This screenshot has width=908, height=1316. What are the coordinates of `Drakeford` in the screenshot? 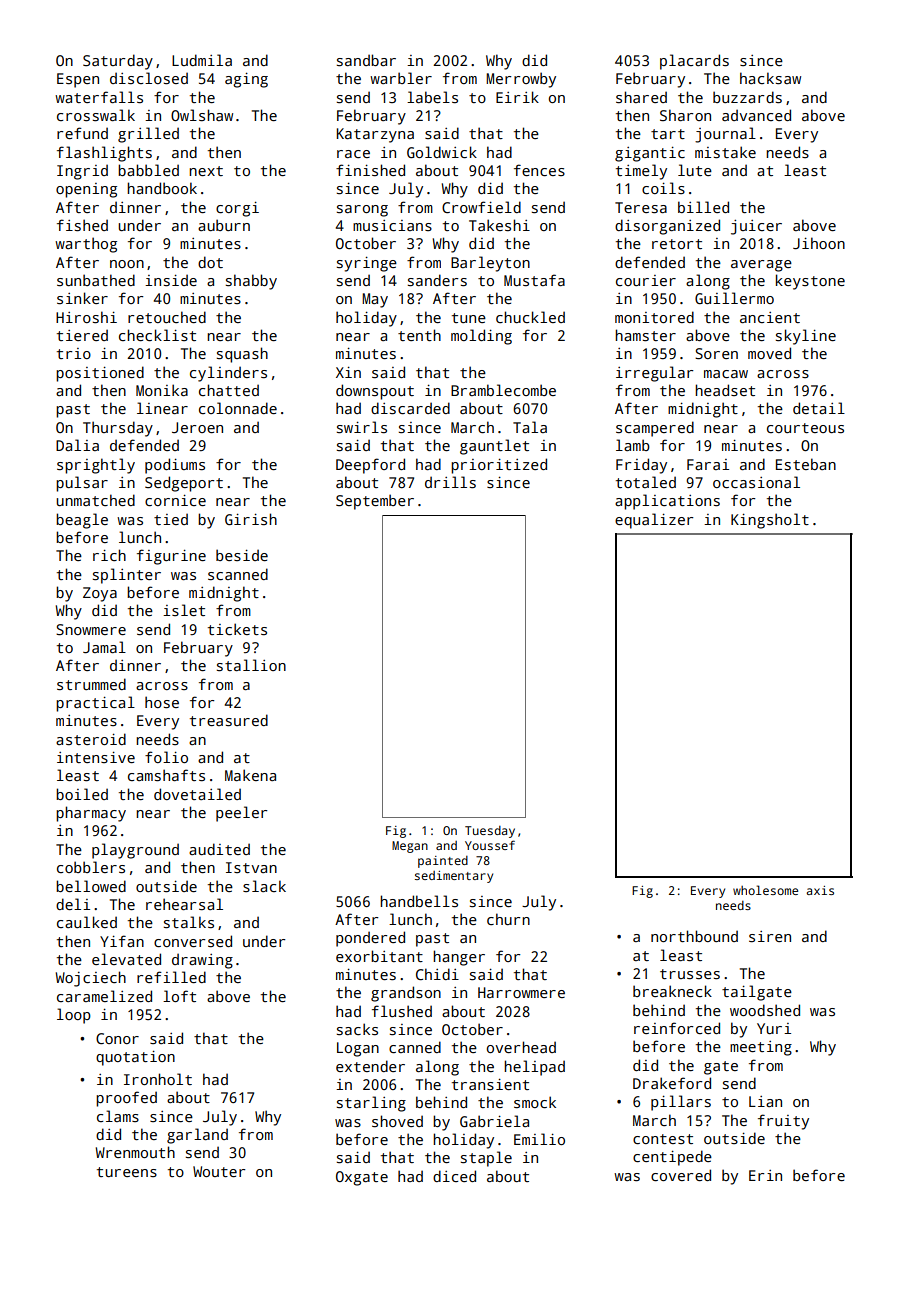 It's located at (672, 1083).
